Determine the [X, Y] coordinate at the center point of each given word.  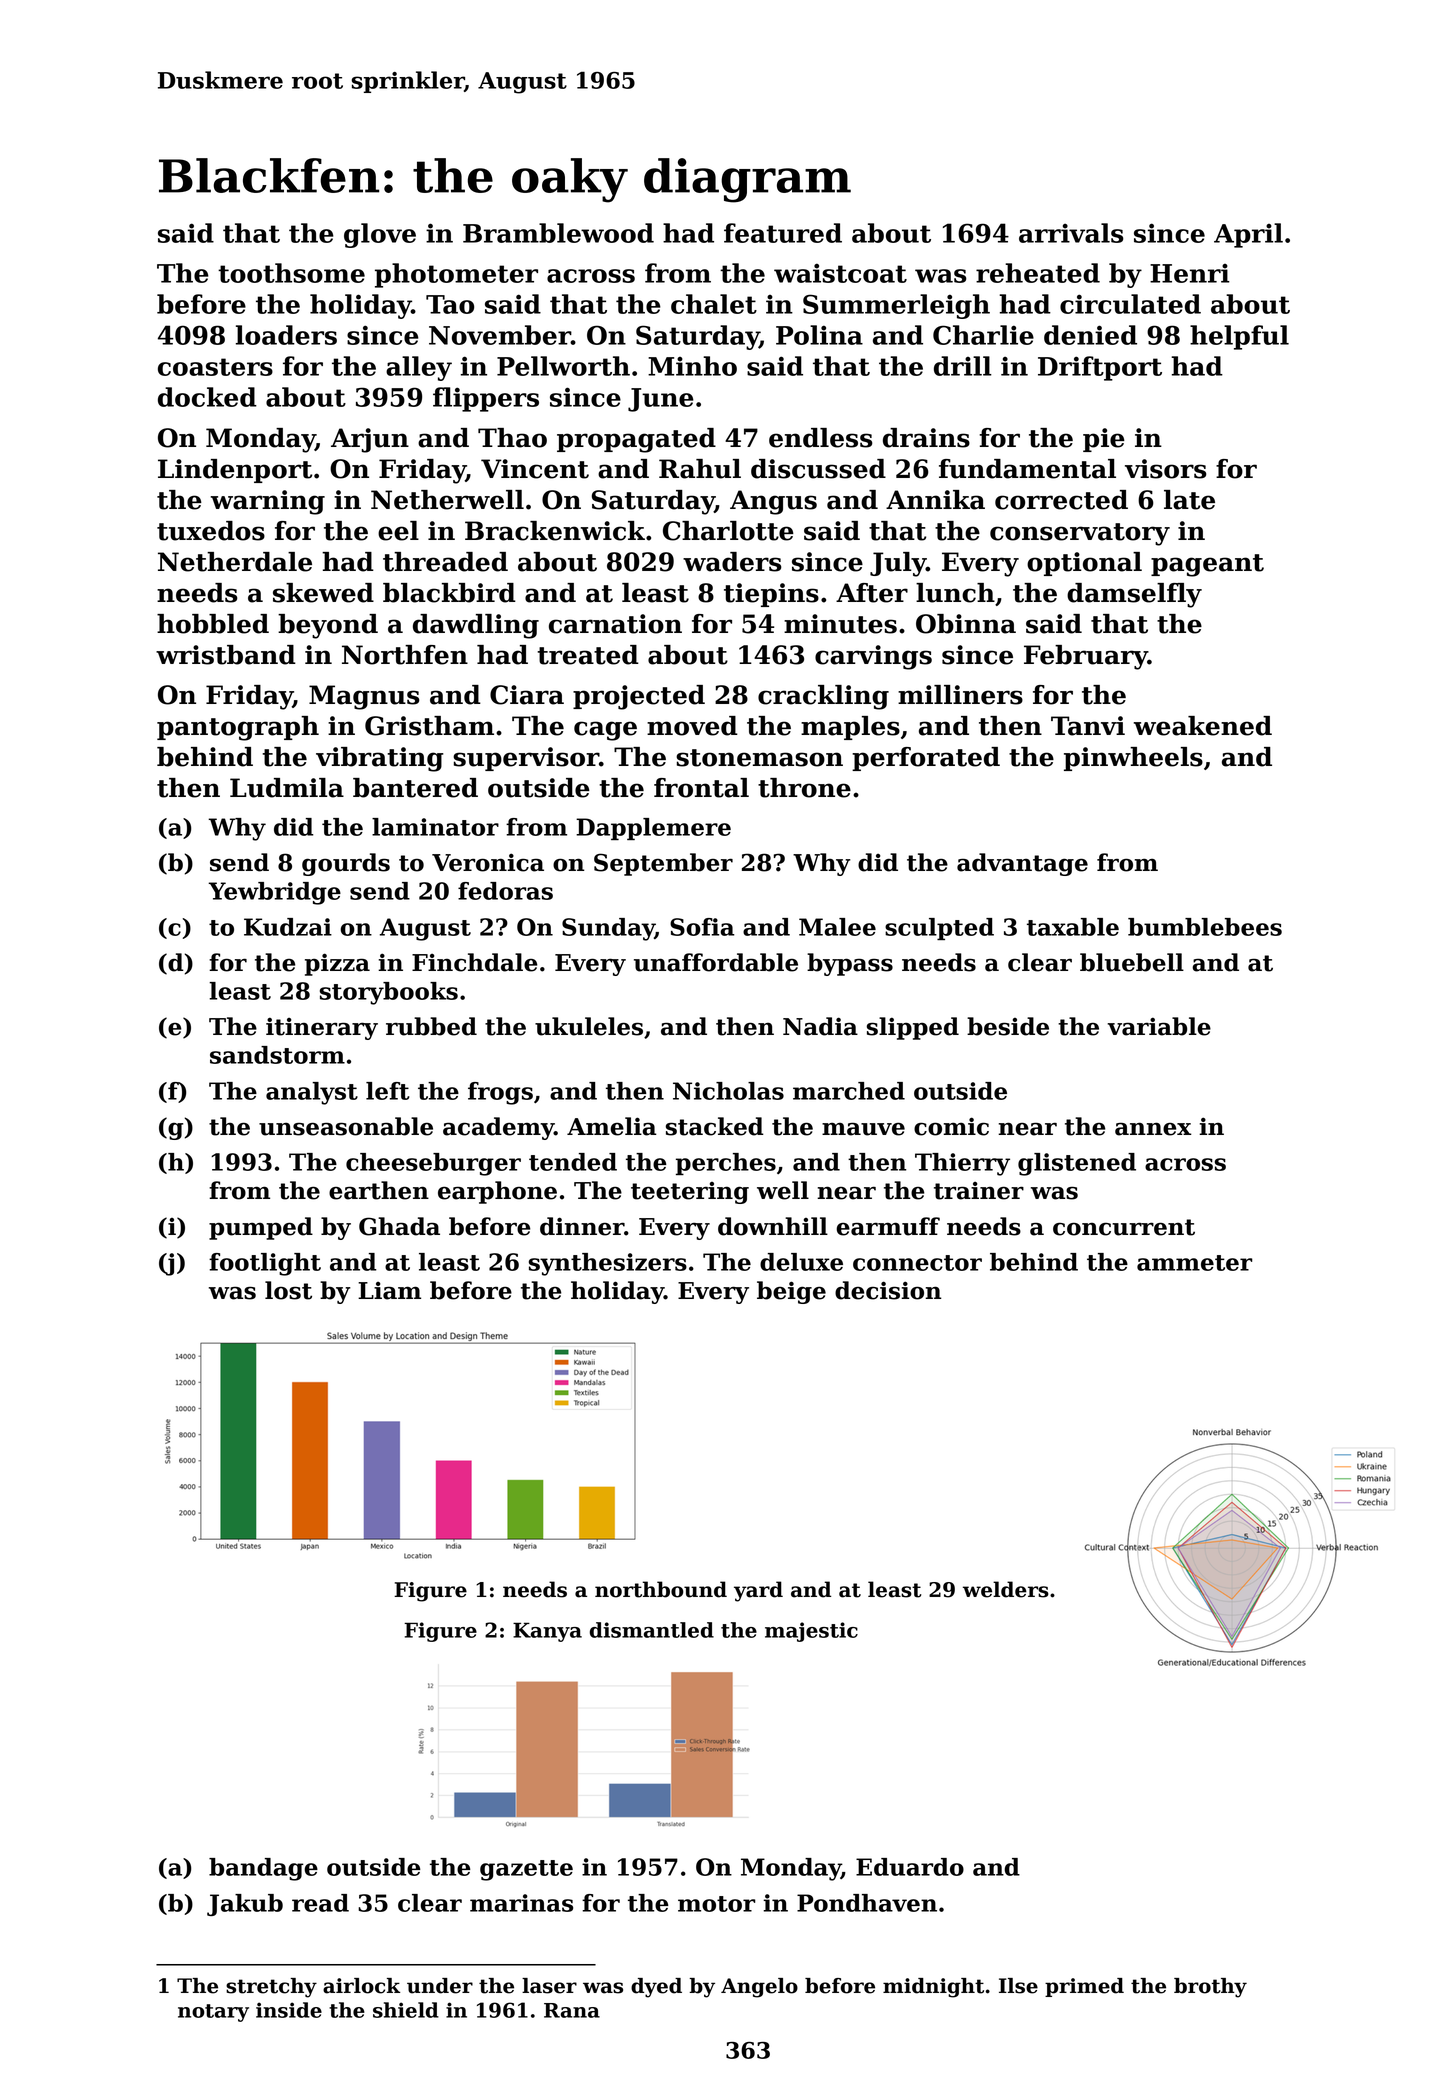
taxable [1073, 927]
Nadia [820, 1026]
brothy [1210, 1988]
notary [213, 2013]
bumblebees [1205, 927]
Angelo [759, 1988]
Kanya [547, 1632]
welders [1006, 1589]
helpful [1239, 337]
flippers [486, 399]
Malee [837, 927]
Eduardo [910, 1867]
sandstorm [277, 1055]
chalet [714, 304]
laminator [435, 827]
